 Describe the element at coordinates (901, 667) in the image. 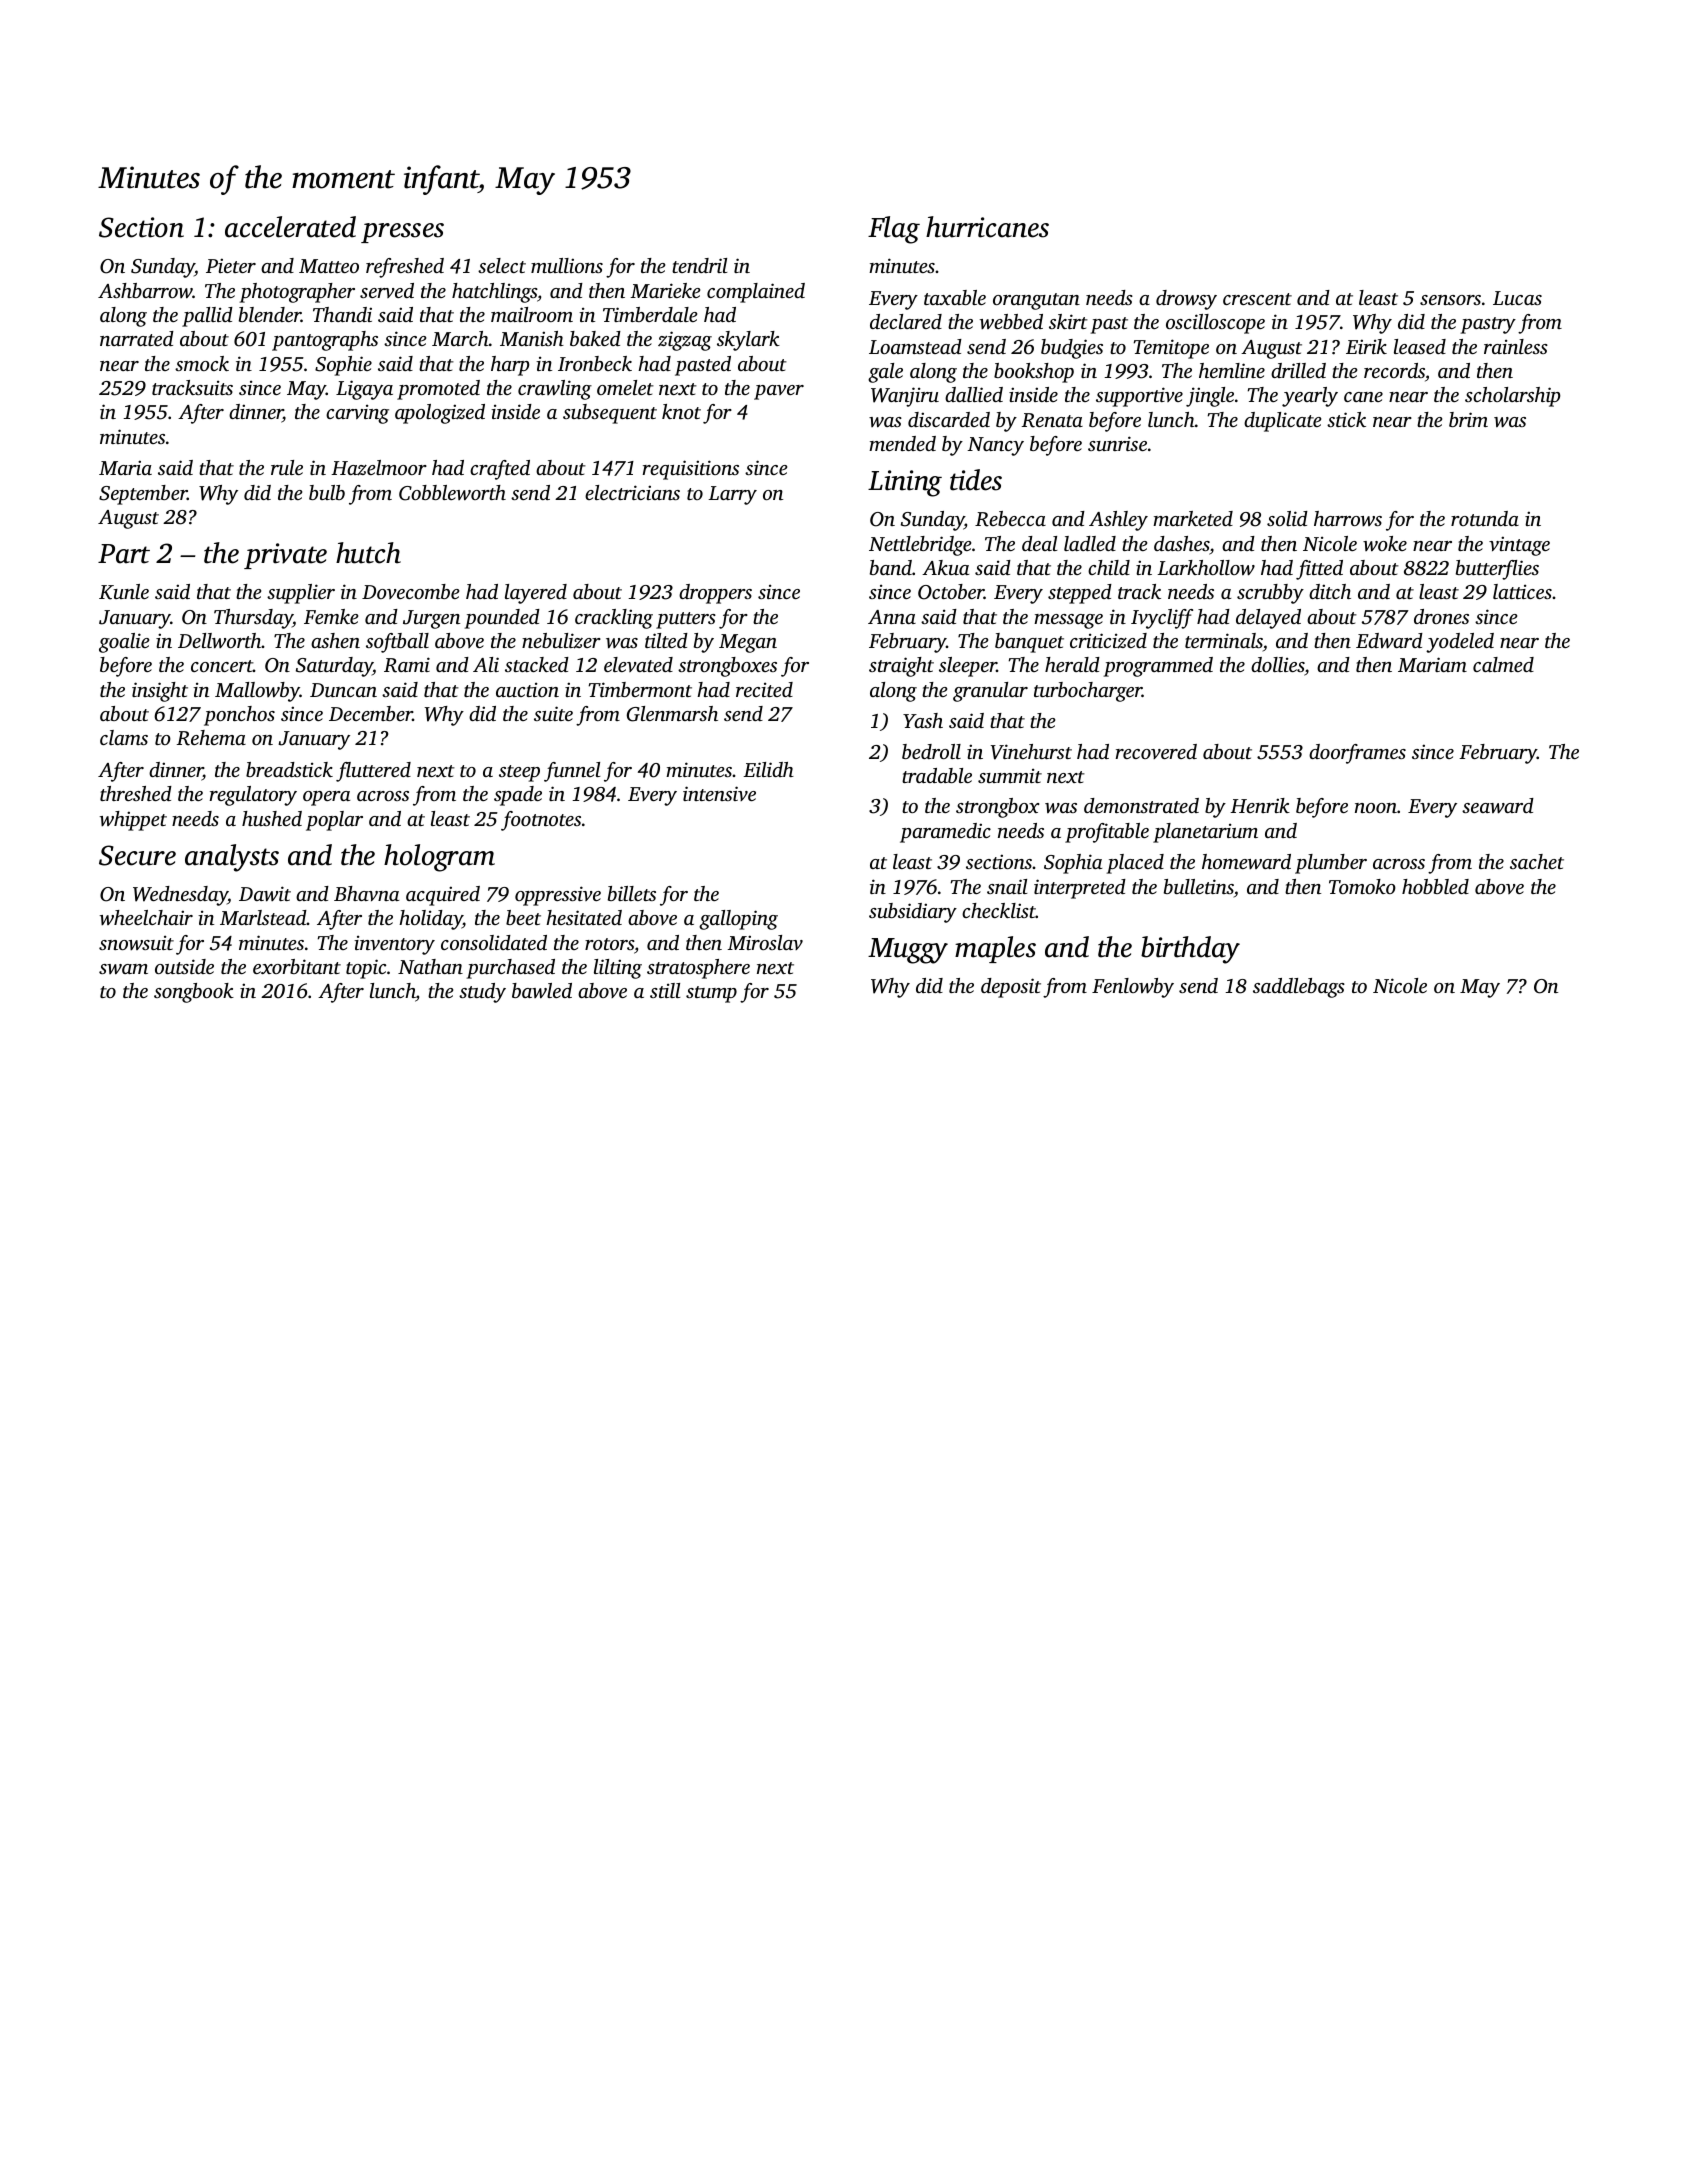

I see `straight` at that location.
